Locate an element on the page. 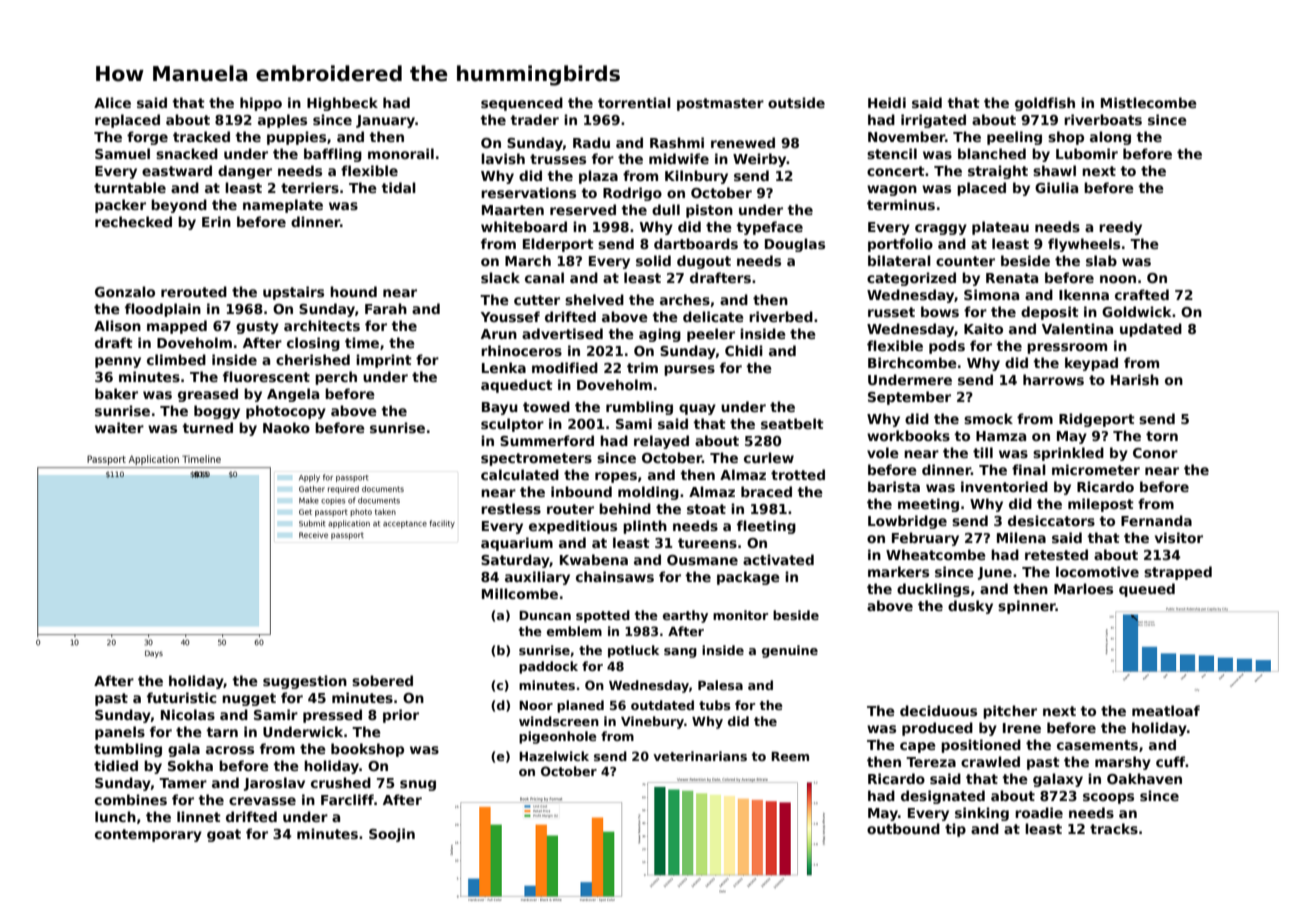  crevasse is located at coordinates (262, 801).
